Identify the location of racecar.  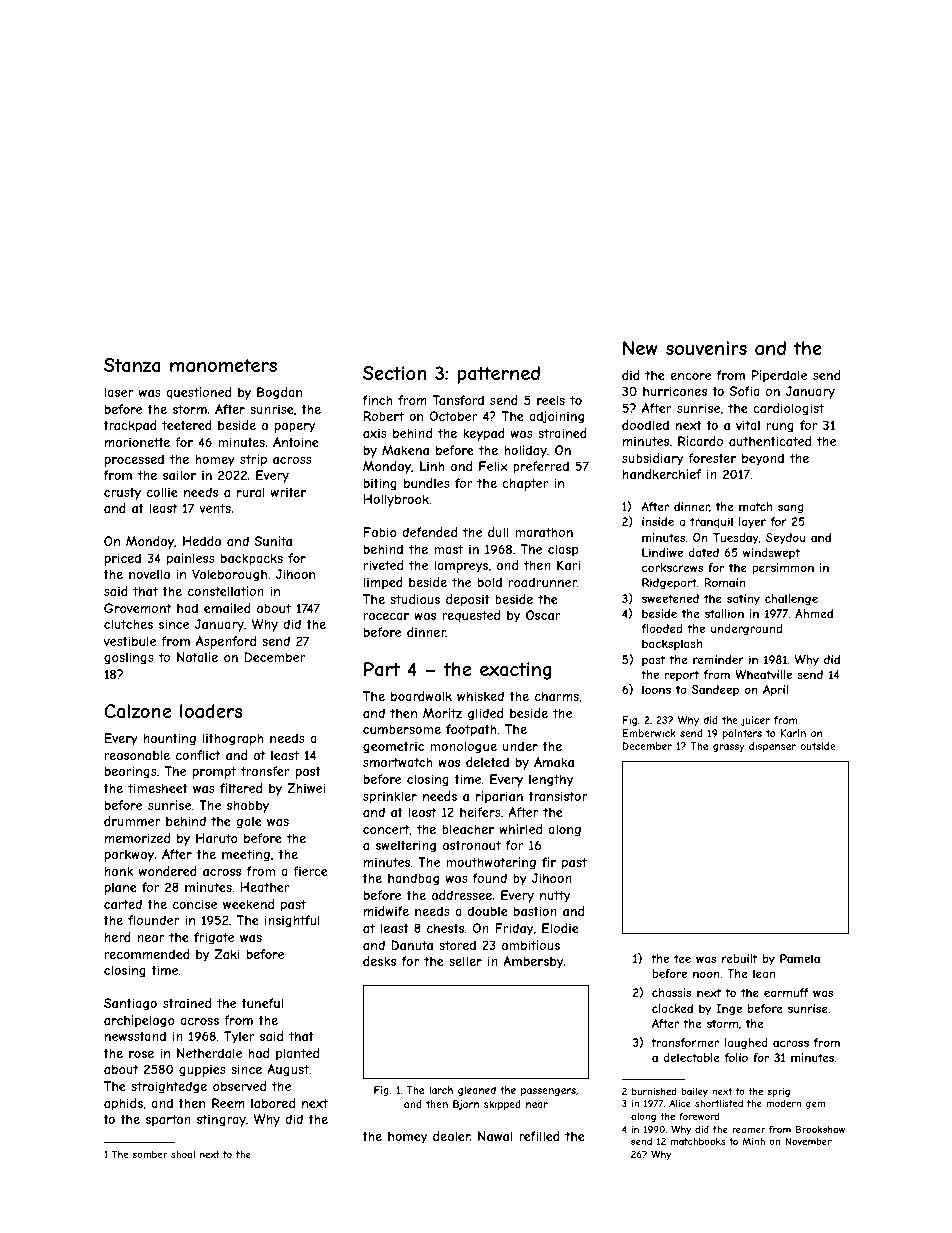
(386, 616).
